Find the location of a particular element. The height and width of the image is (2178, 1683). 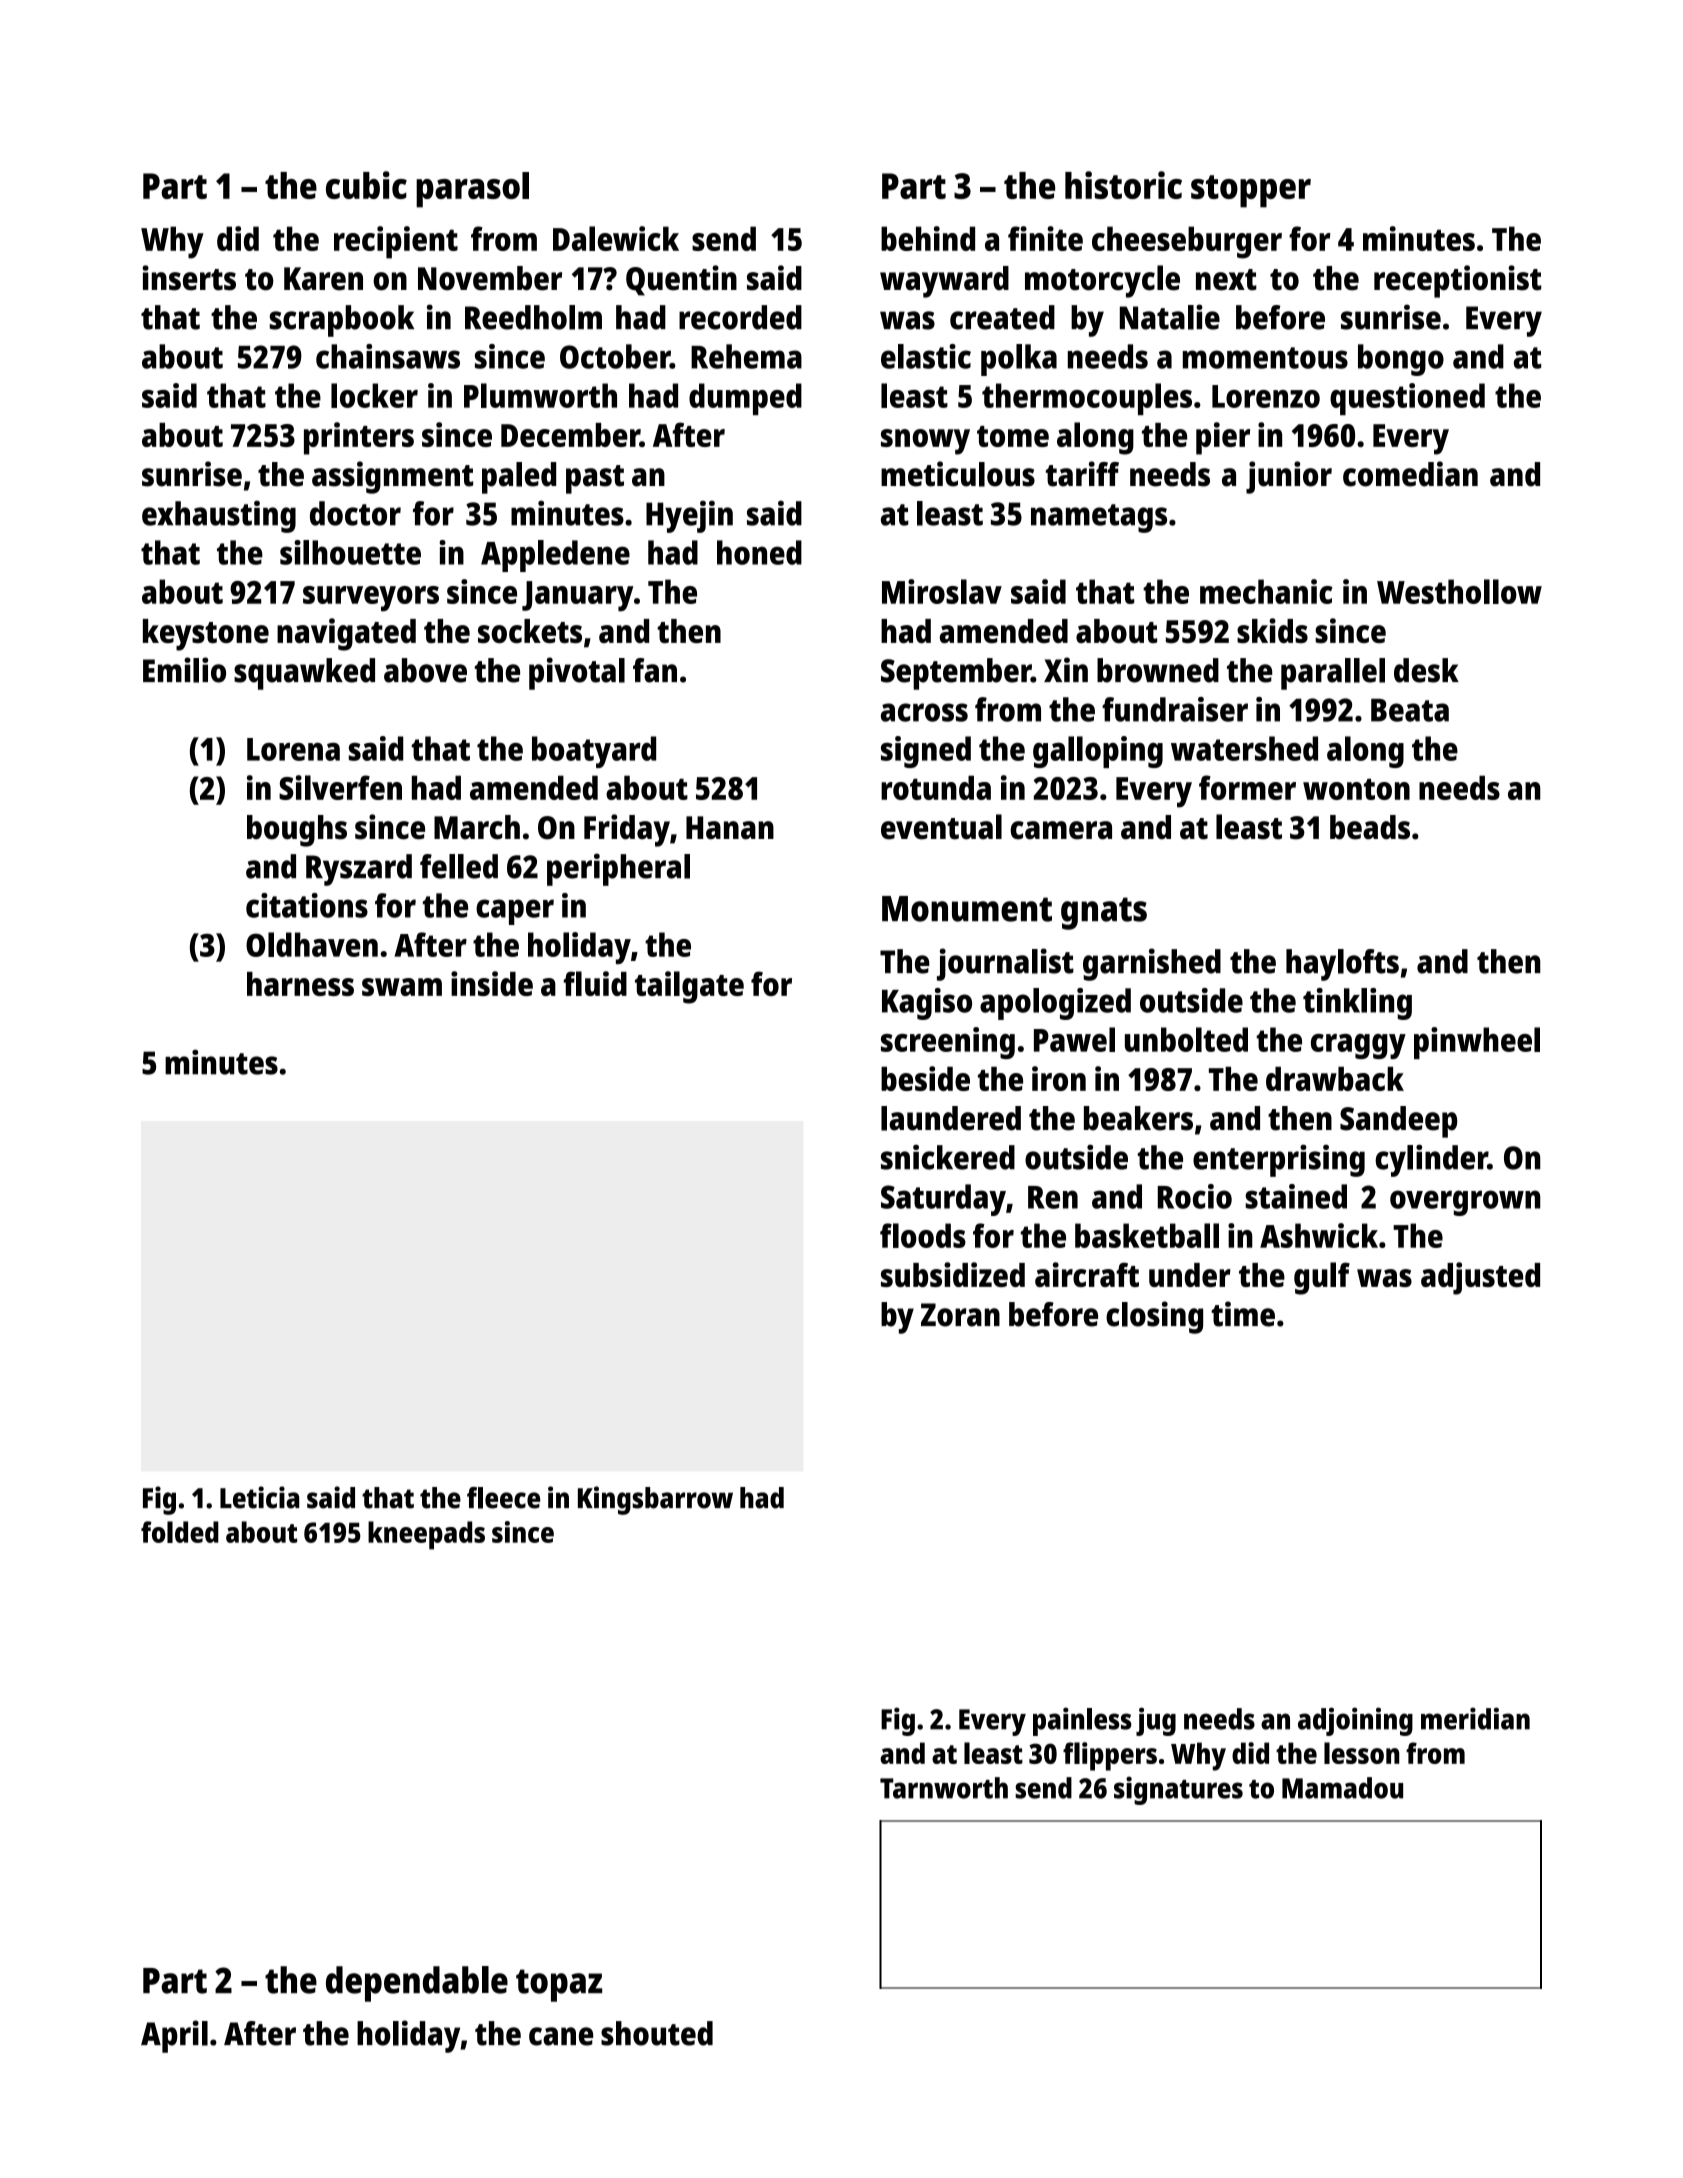

snickered is located at coordinates (948, 1157).
